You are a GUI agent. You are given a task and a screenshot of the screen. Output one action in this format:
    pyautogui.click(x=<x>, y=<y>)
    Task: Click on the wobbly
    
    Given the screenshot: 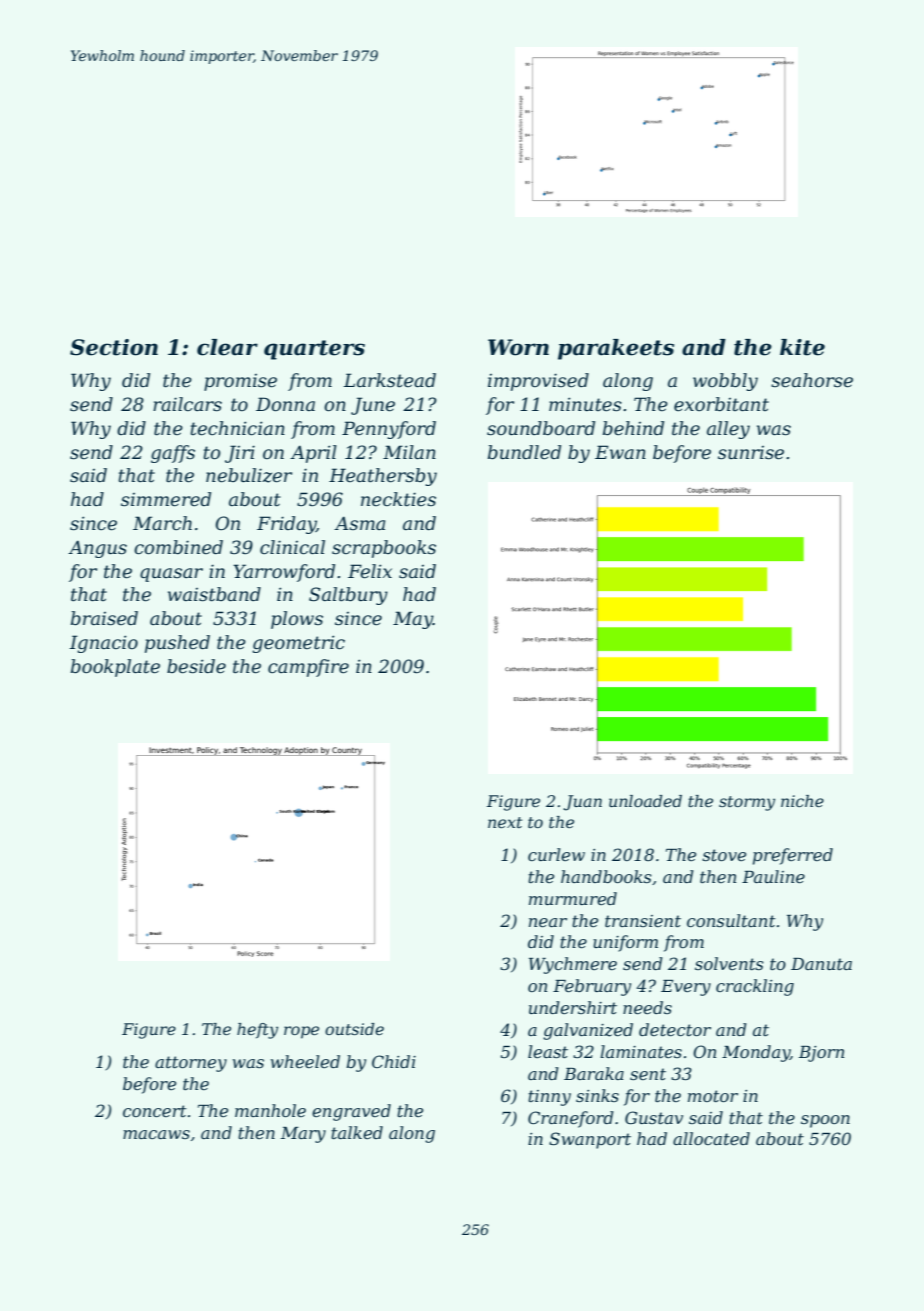 What is the action you would take?
    pyautogui.click(x=725, y=382)
